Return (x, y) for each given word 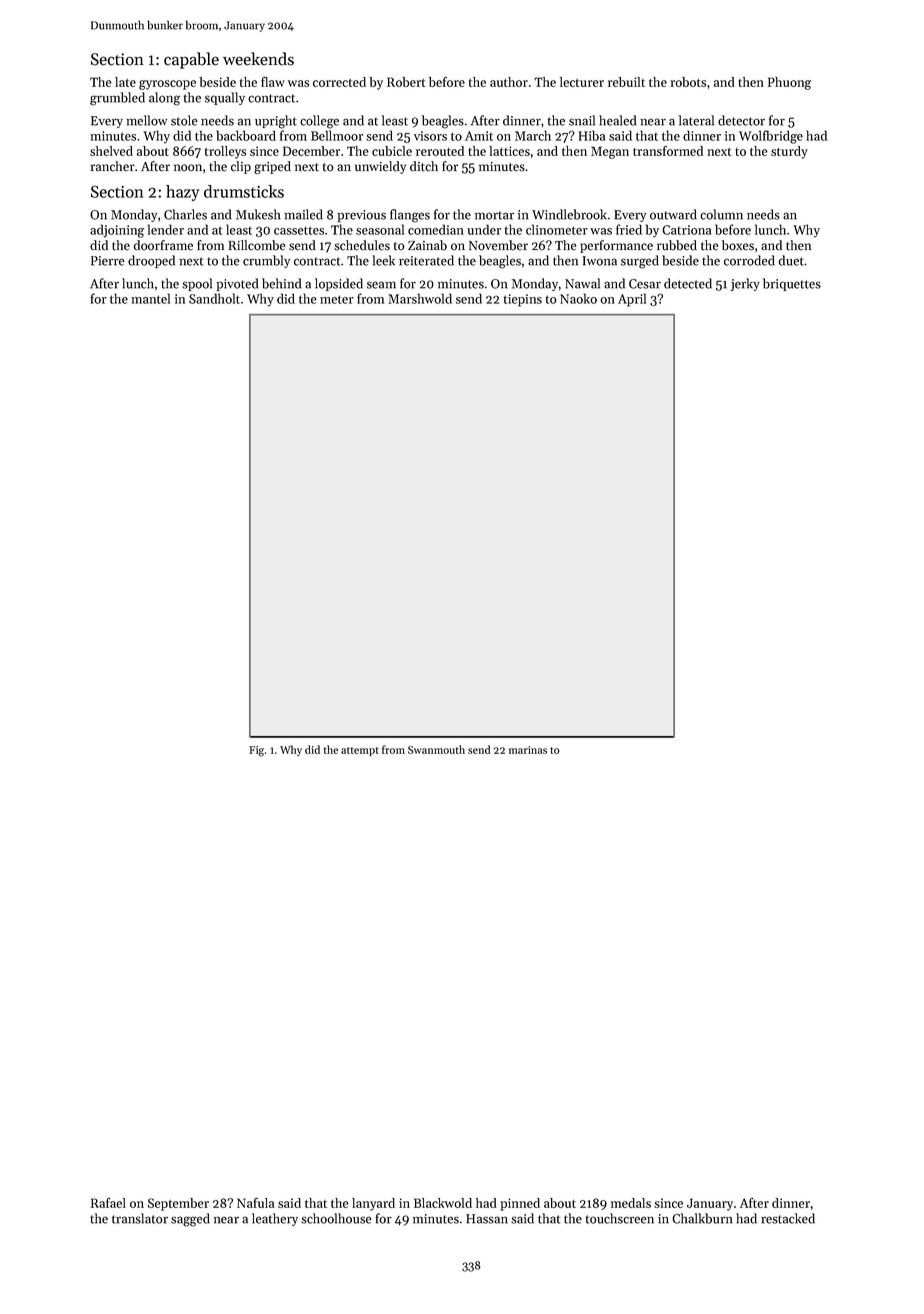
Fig (256, 751)
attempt (360, 751)
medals (631, 1203)
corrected (339, 82)
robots (688, 82)
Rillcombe (256, 245)
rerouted (440, 151)
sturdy (789, 152)
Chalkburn (702, 1218)
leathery (275, 1219)
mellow (146, 120)
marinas (528, 750)
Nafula (255, 1202)
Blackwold (443, 1203)
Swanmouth (436, 749)
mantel (150, 298)
